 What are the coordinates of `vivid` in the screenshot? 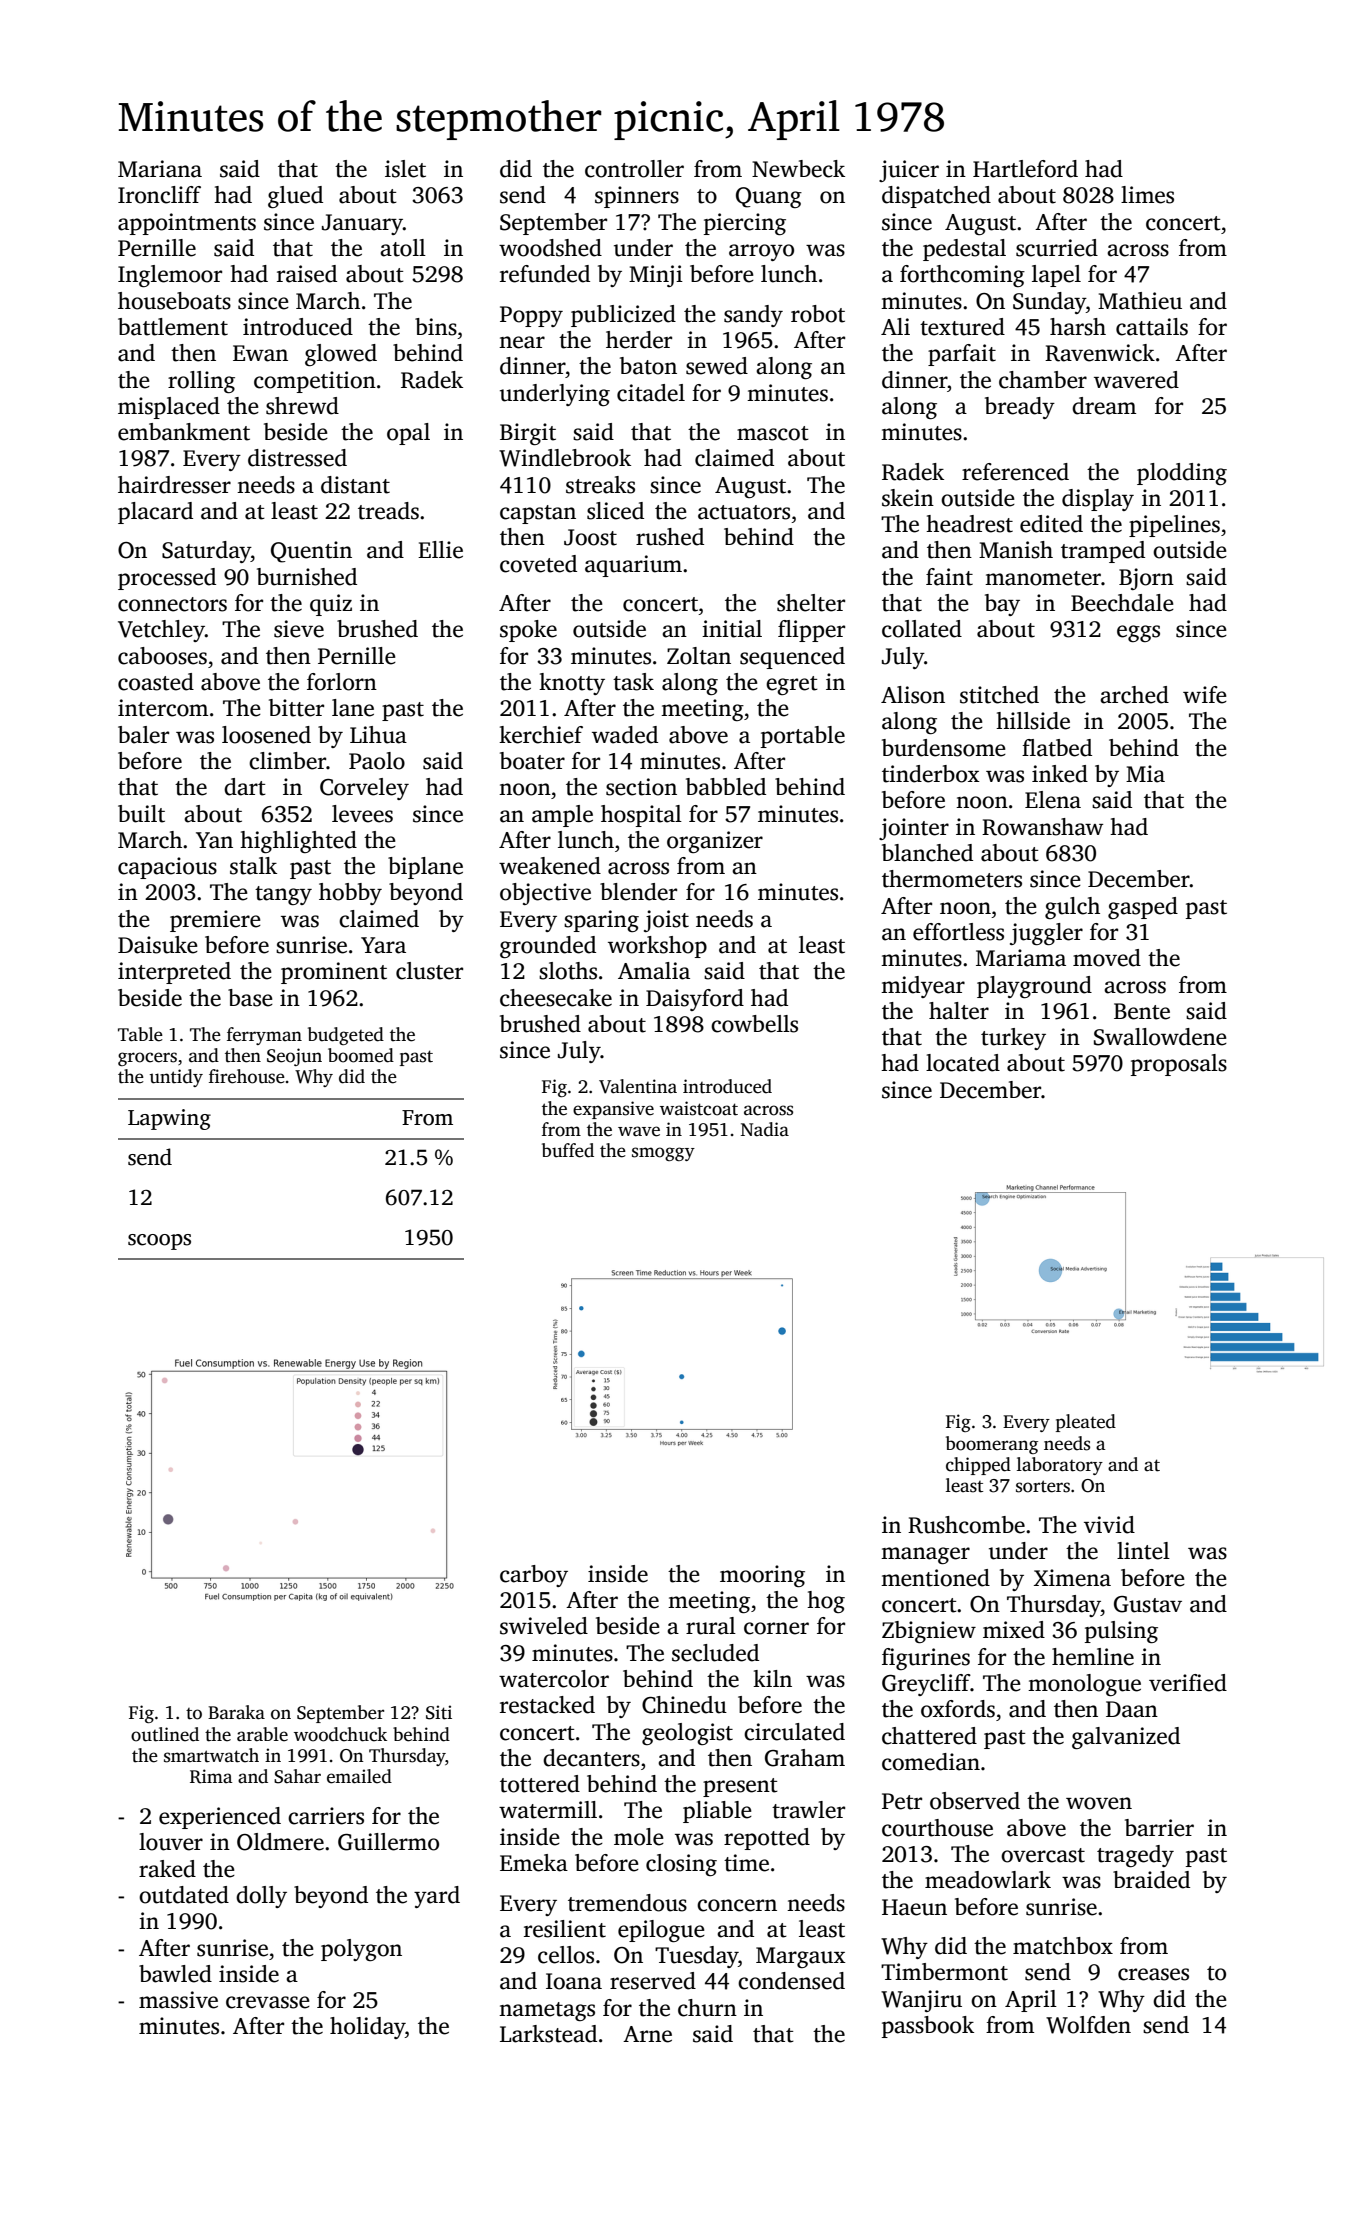 It's located at (1109, 1525).
